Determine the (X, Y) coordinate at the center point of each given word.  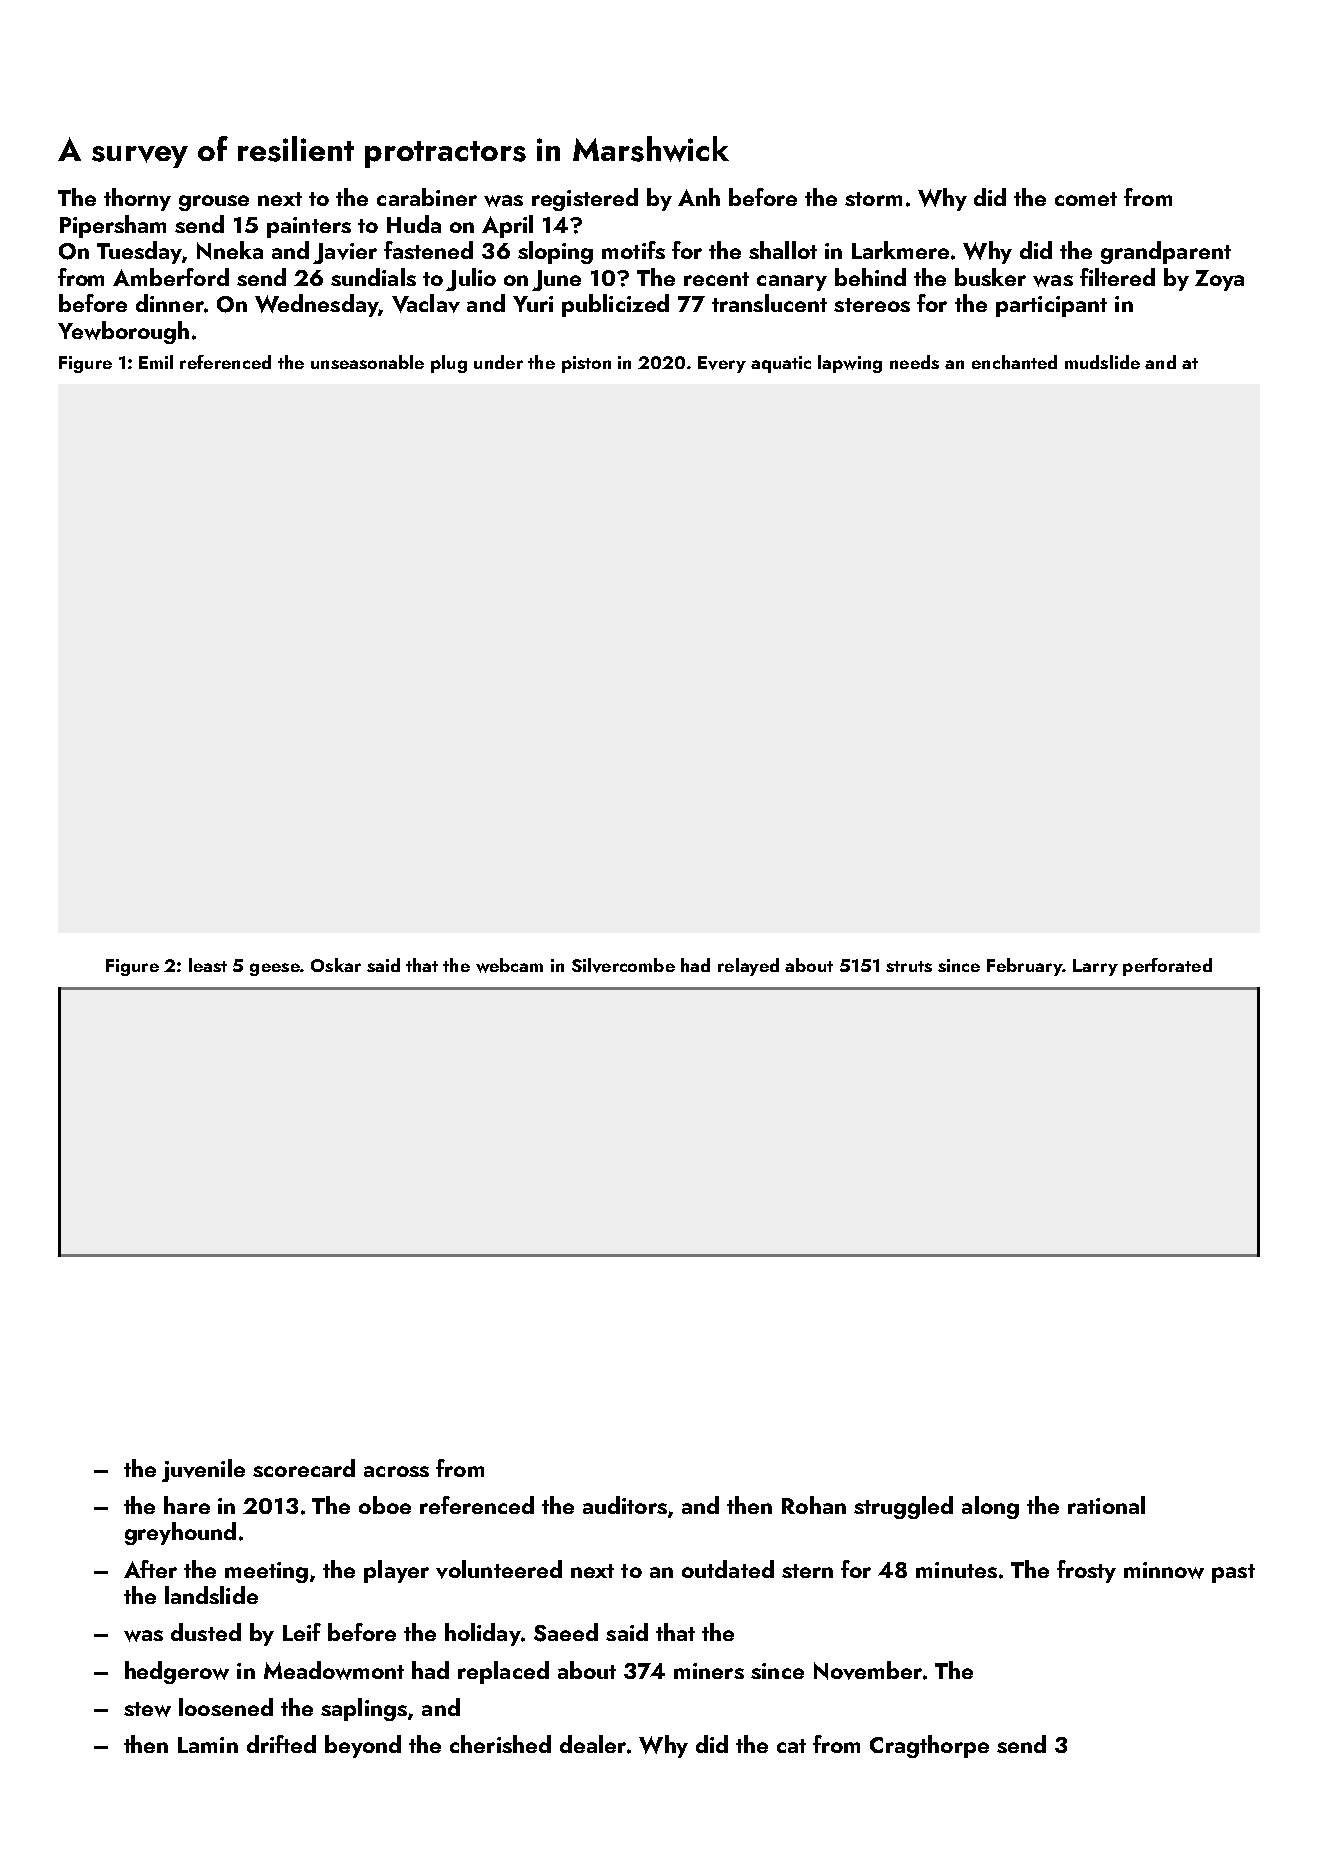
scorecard (304, 1468)
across (396, 1471)
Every (722, 364)
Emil (156, 362)
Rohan (814, 1505)
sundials (373, 277)
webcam (509, 965)
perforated (1167, 967)
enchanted (1014, 362)
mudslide (1102, 362)
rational (1106, 1505)
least (208, 965)
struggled (903, 1507)
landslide (211, 1595)
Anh (699, 197)
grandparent (1166, 252)
